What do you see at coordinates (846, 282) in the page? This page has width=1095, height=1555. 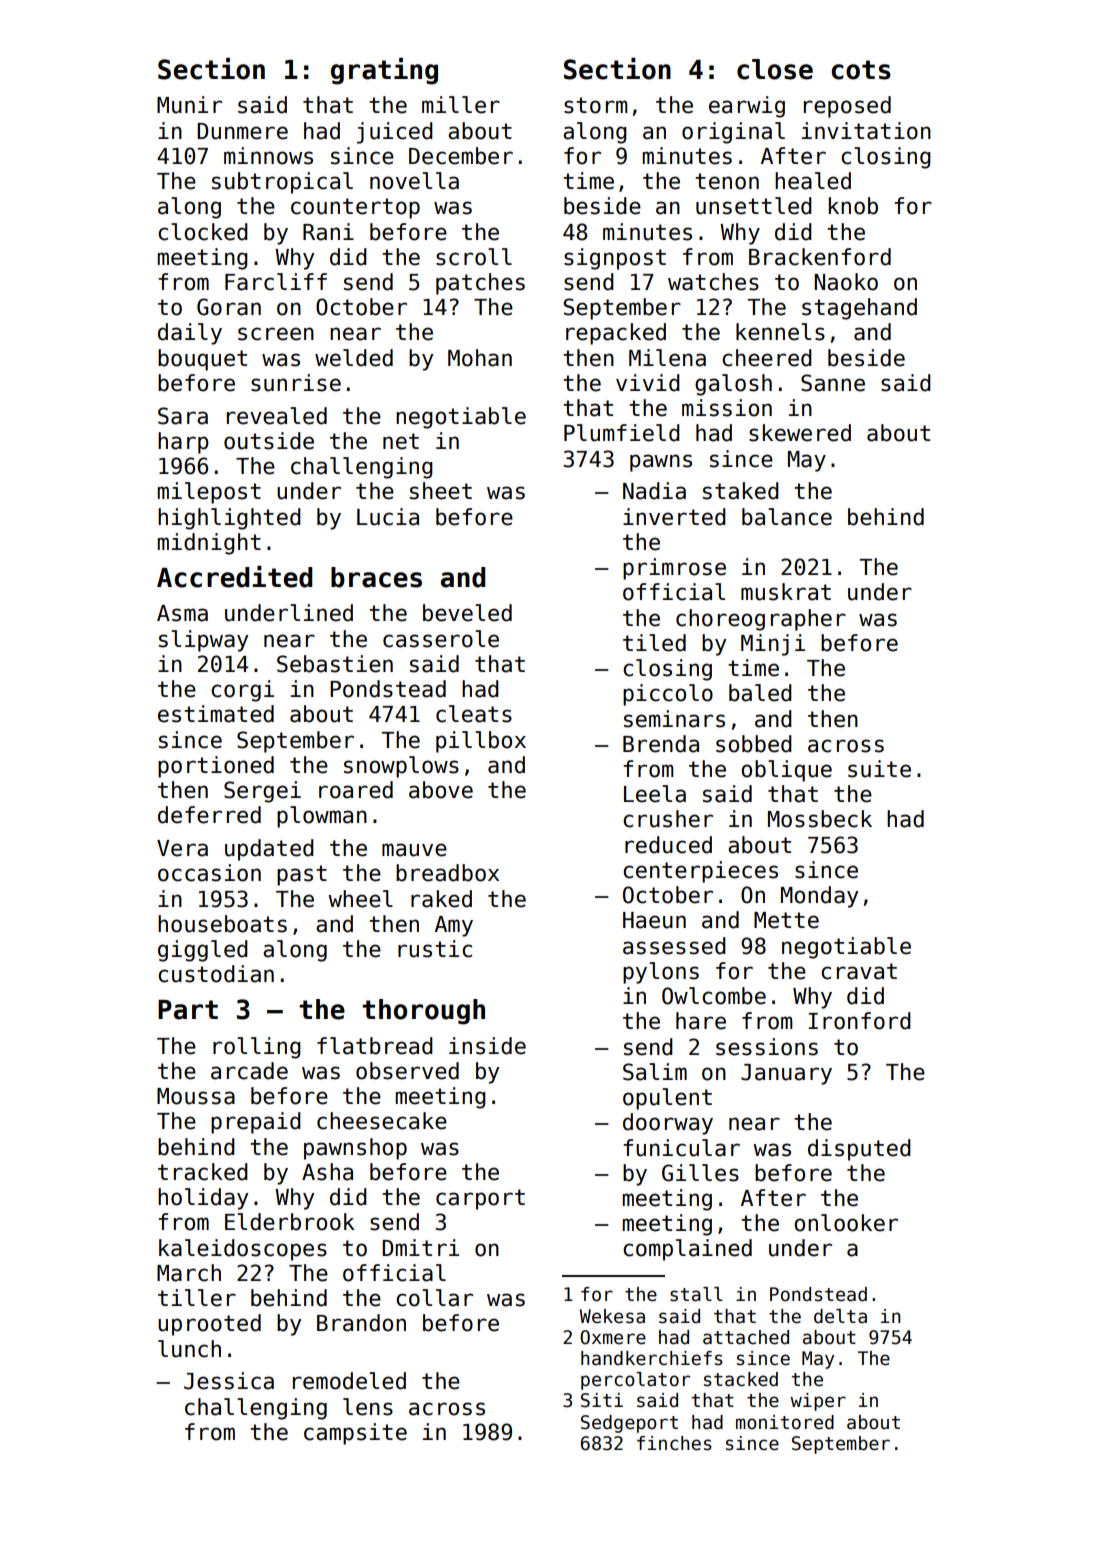 I see `Naoko` at bounding box center [846, 282].
